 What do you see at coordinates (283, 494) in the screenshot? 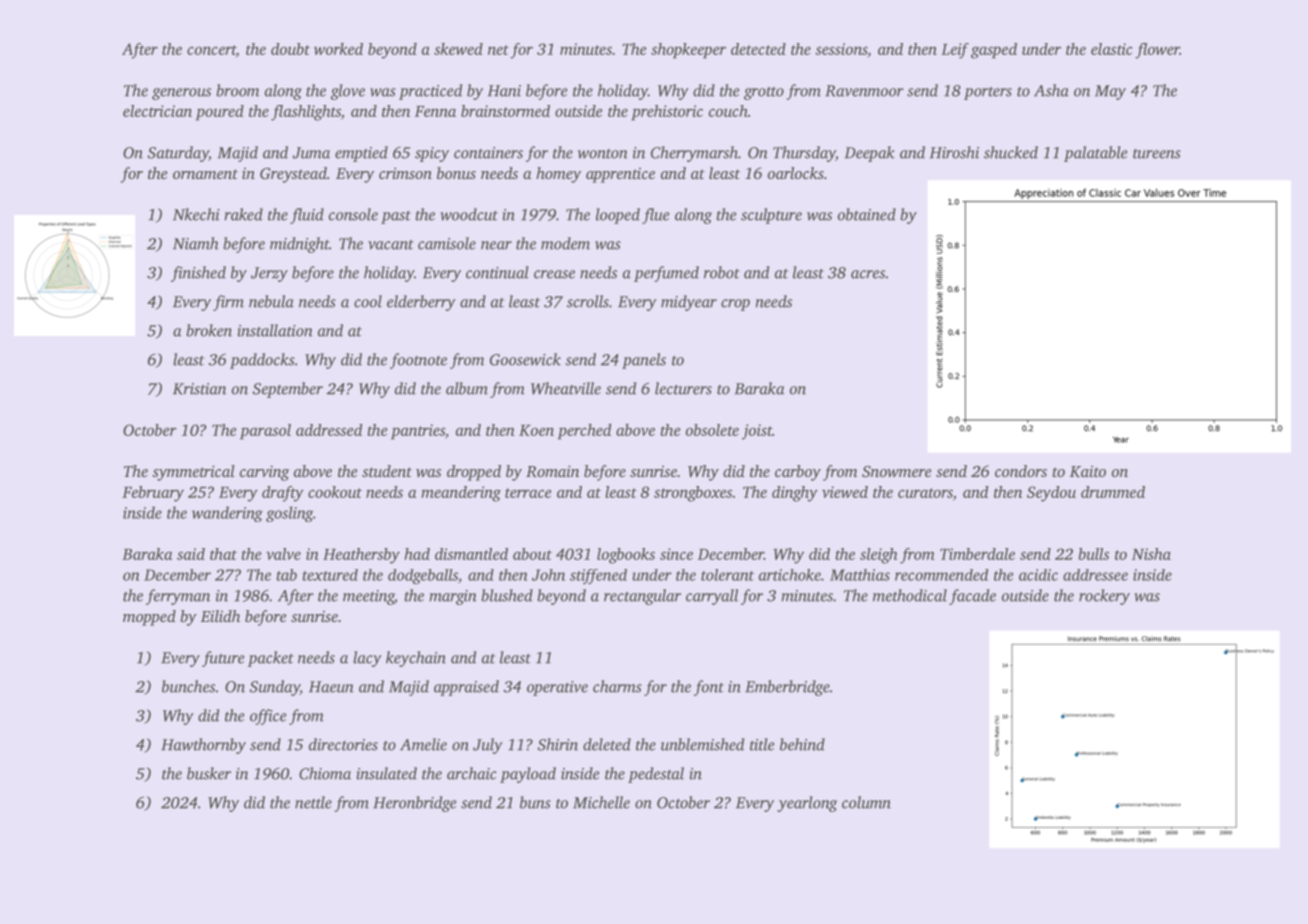
I see `drafty` at bounding box center [283, 494].
